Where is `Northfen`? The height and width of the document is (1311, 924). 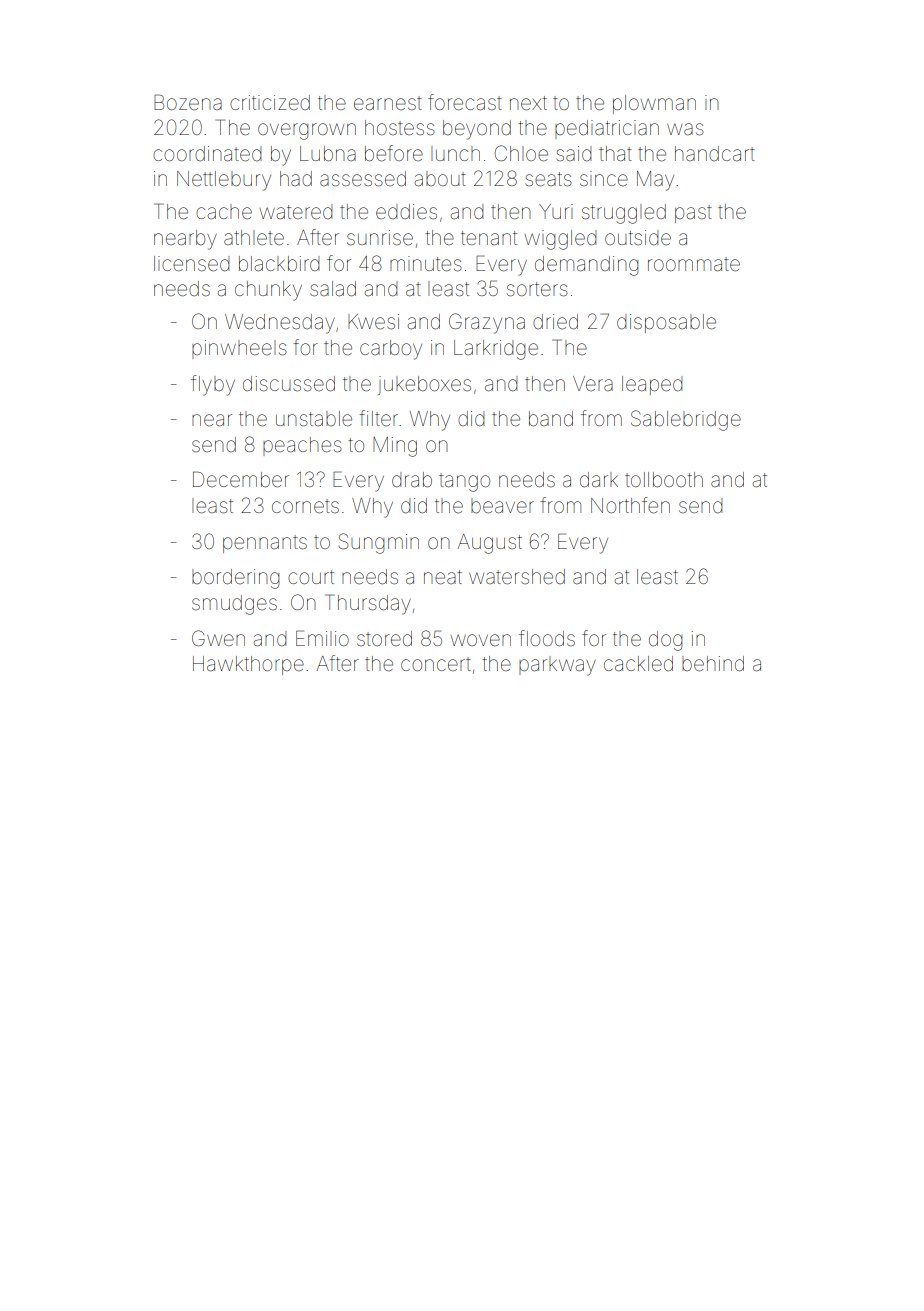
Northfen is located at coordinates (630, 505).
